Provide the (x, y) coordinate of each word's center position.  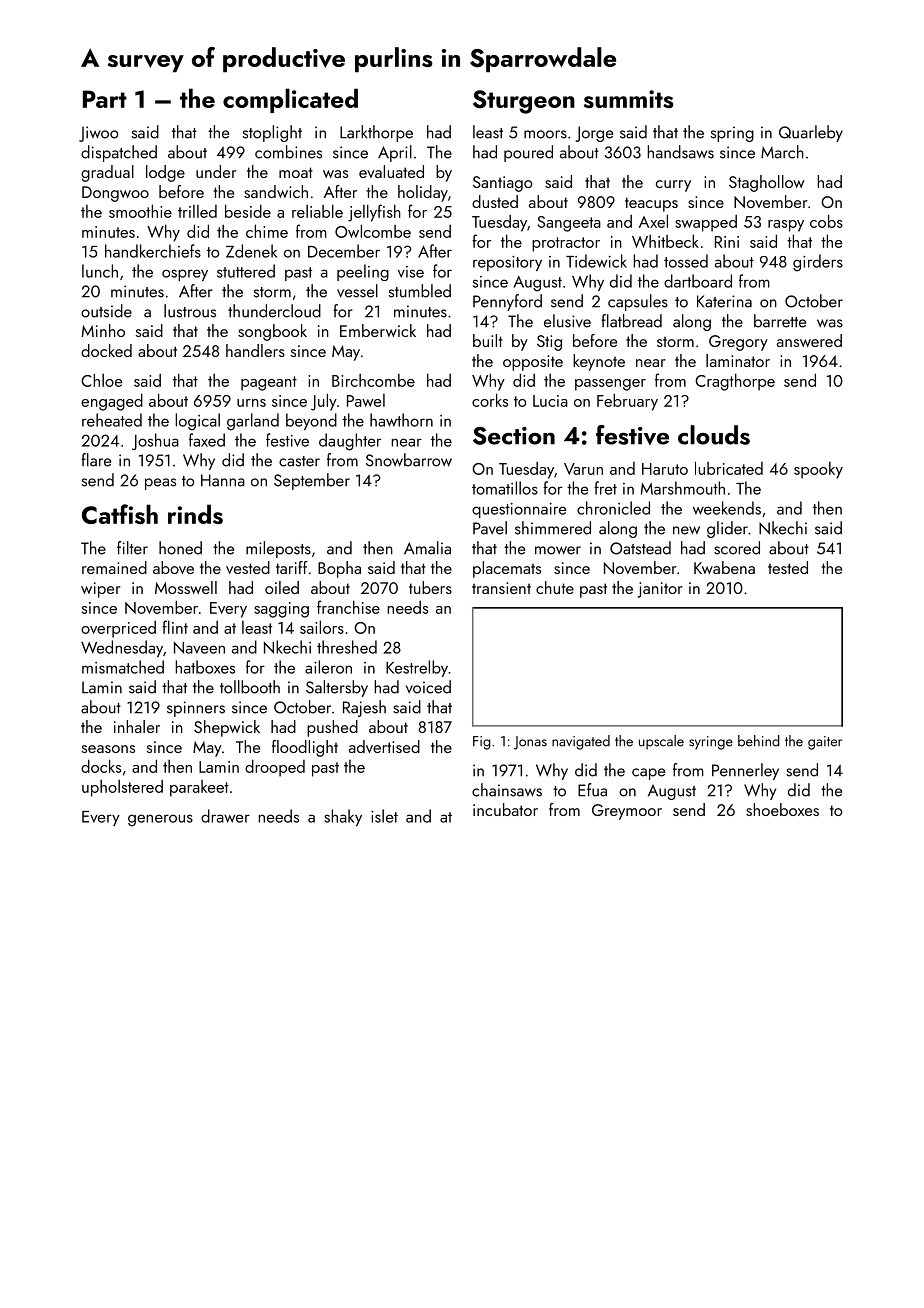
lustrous (190, 311)
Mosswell (186, 587)
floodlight (305, 748)
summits (629, 99)
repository (507, 263)
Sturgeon (524, 102)
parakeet (199, 788)
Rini (727, 242)
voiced (428, 687)
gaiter (825, 743)
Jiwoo (98, 134)
